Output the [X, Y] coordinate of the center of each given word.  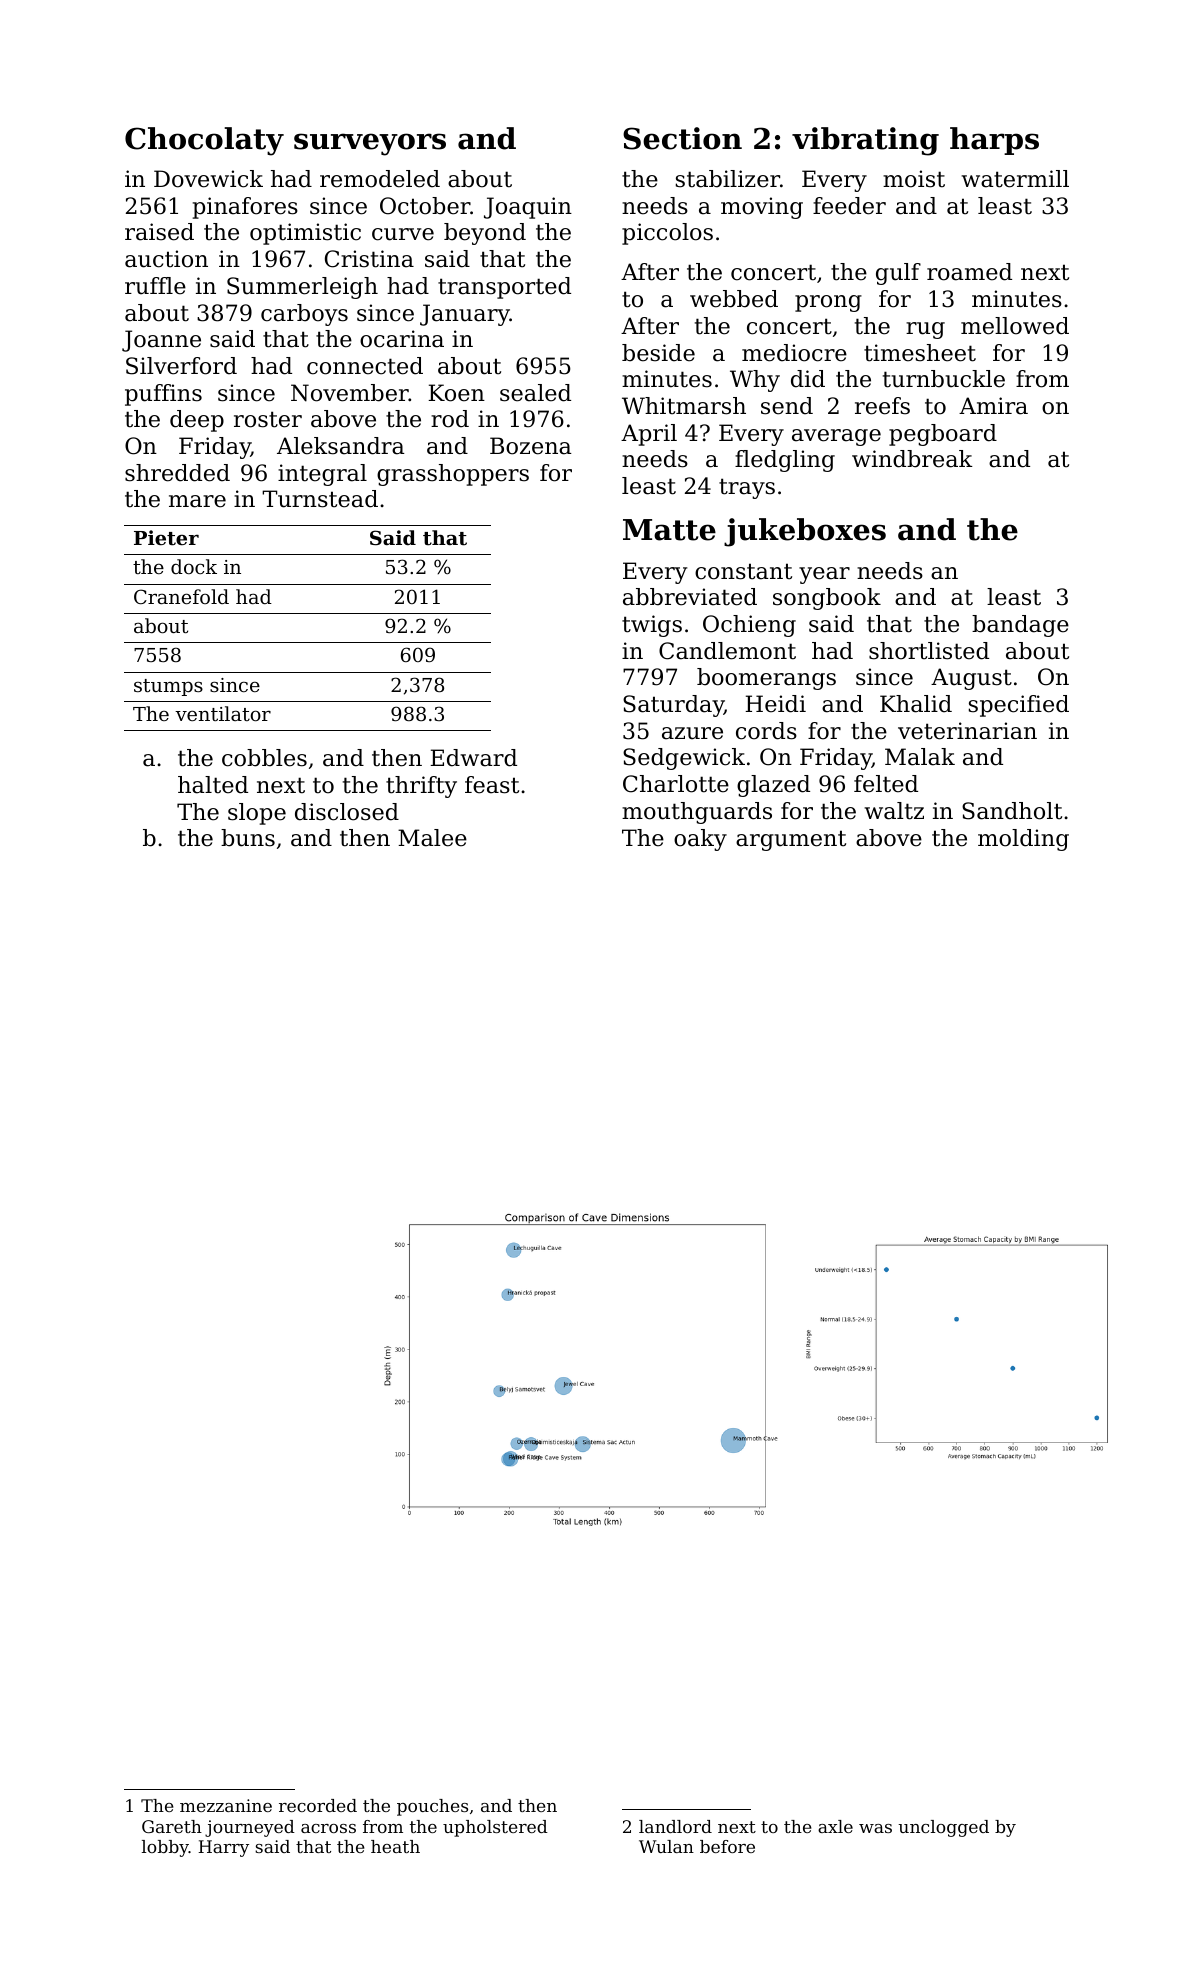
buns [248, 838]
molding [1023, 840]
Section [682, 138]
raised [159, 232]
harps [994, 141]
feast [492, 785]
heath [395, 1846]
